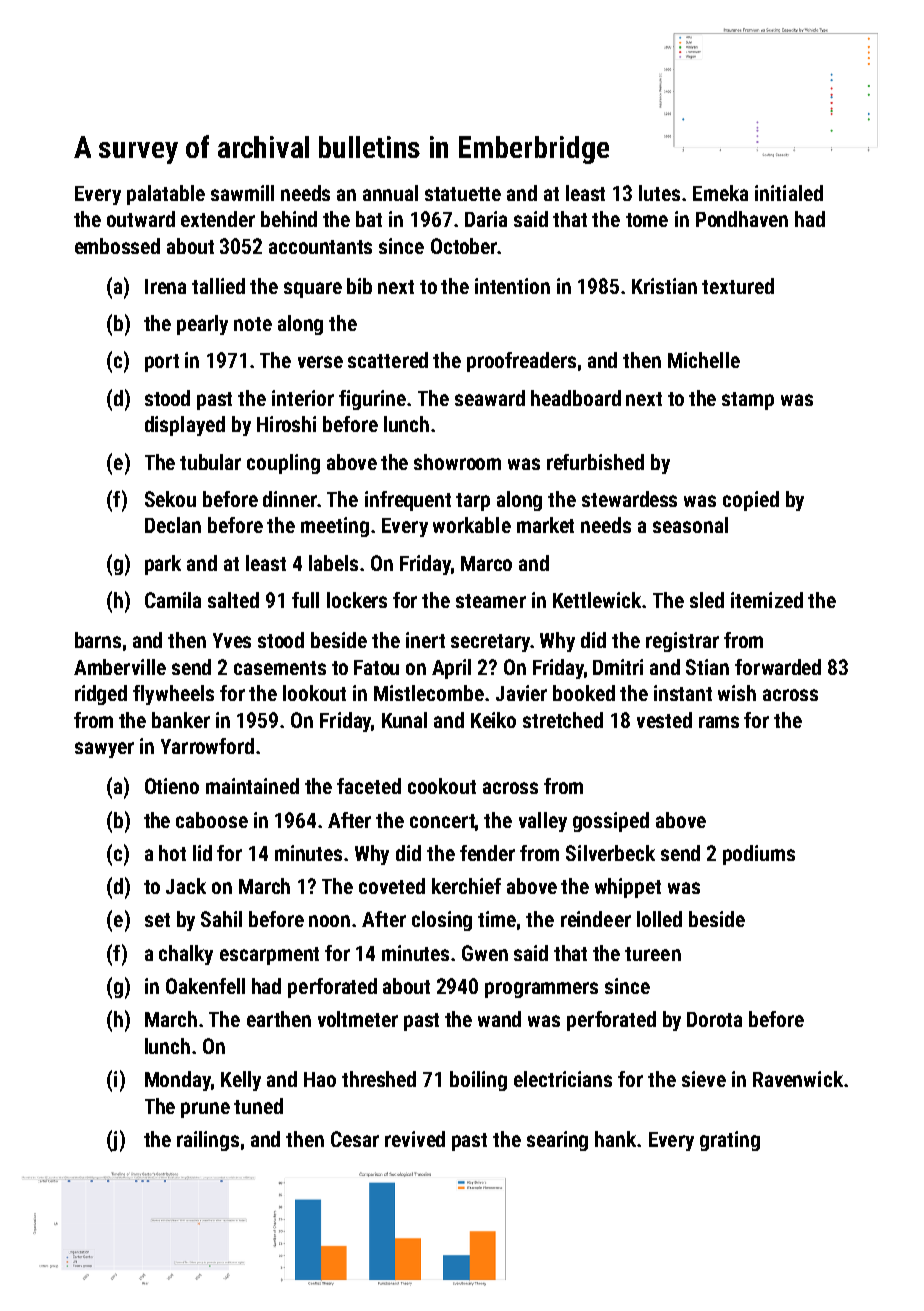  I want to click on headboard, so click(576, 398).
